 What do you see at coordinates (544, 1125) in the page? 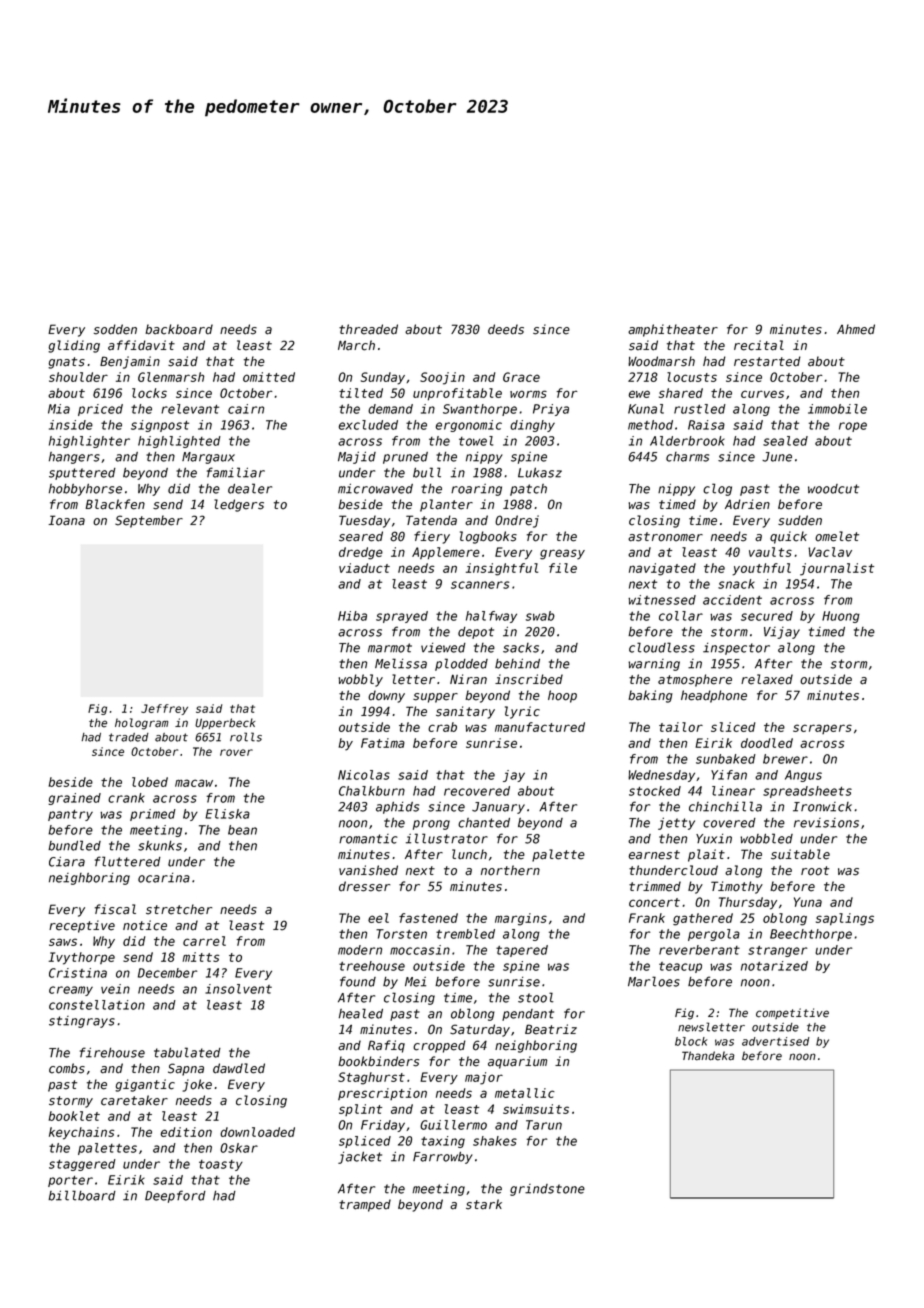
I see `Tarun` at bounding box center [544, 1125].
